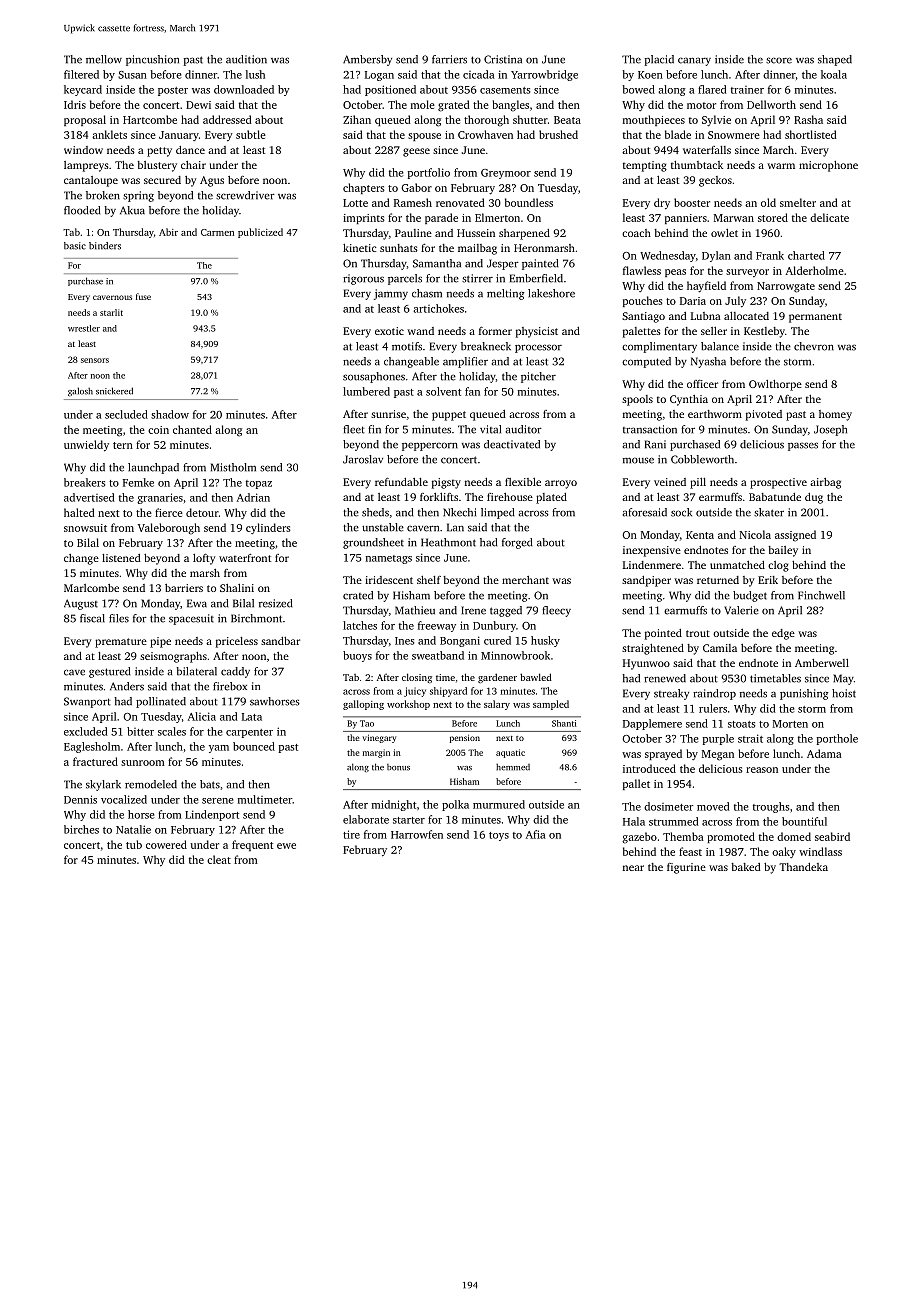 Image resolution: width=924 pixels, height=1308 pixels. Describe the element at coordinates (75, 104) in the screenshot. I see `Idris` at that location.
